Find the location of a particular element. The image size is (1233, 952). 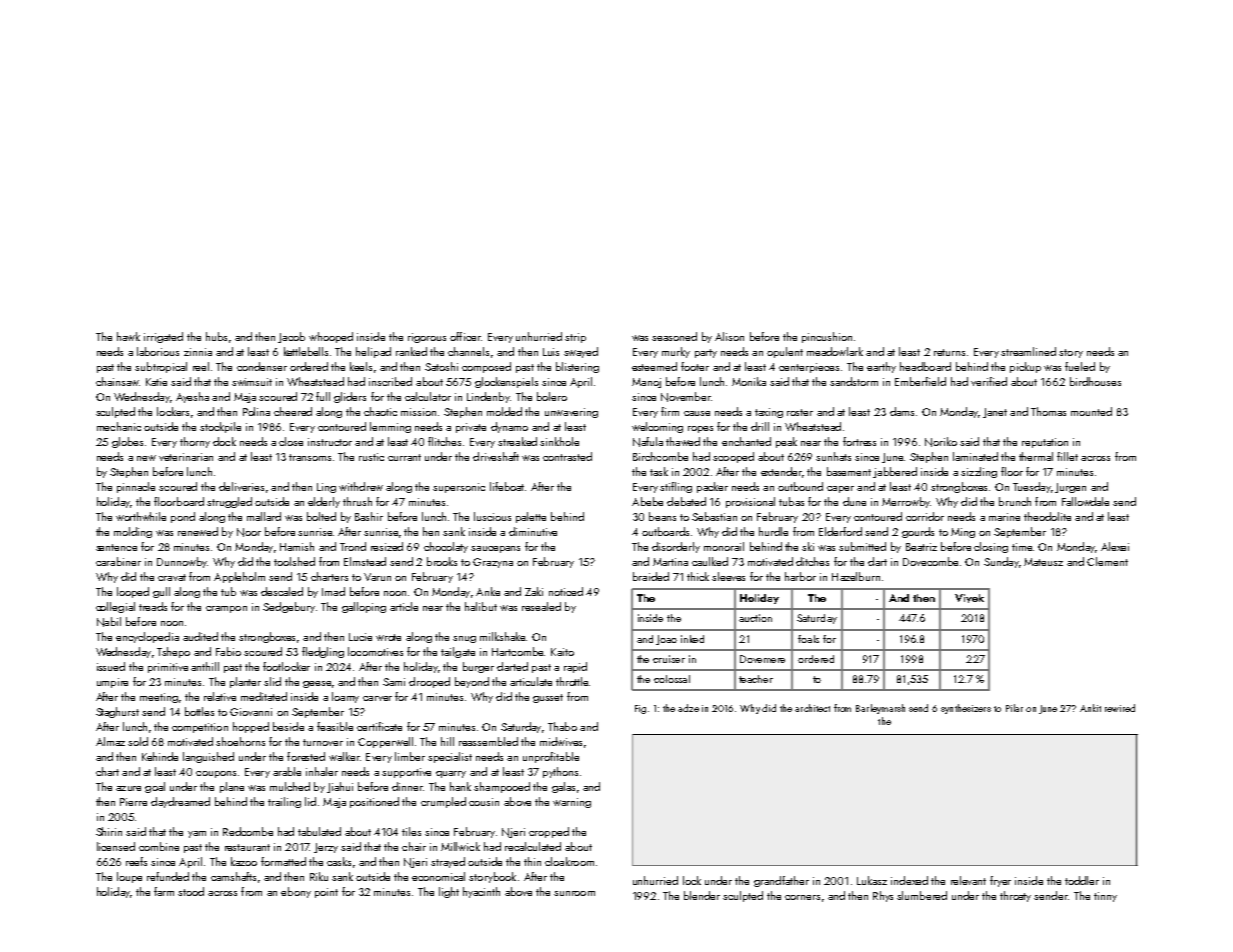

grandfather is located at coordinates (781, 881).
